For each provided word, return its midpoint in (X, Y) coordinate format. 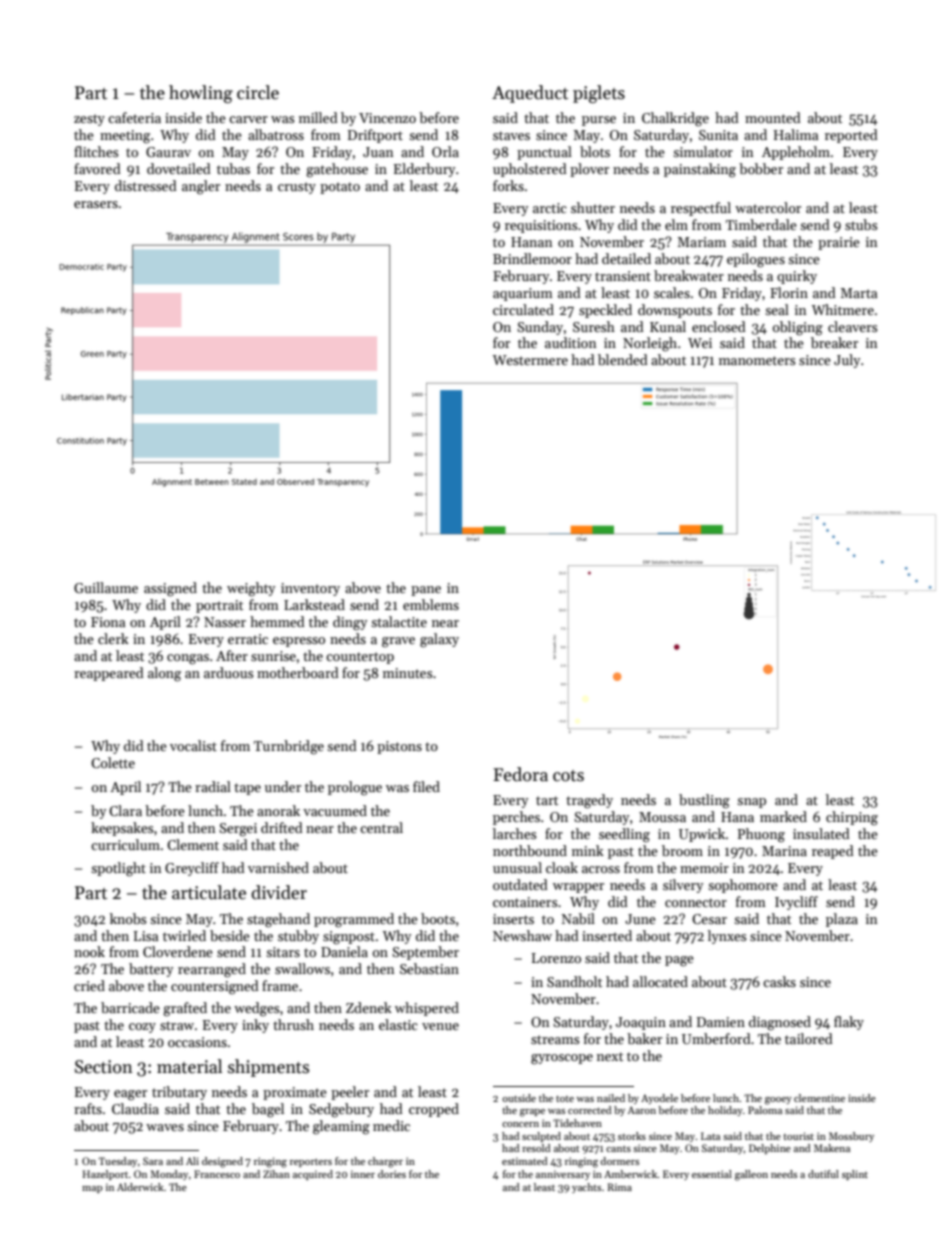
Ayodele (659, 1099)
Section (104, 1067)
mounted (773, 117)
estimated (525, 1161)
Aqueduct (530, 94)
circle (258, 92)
